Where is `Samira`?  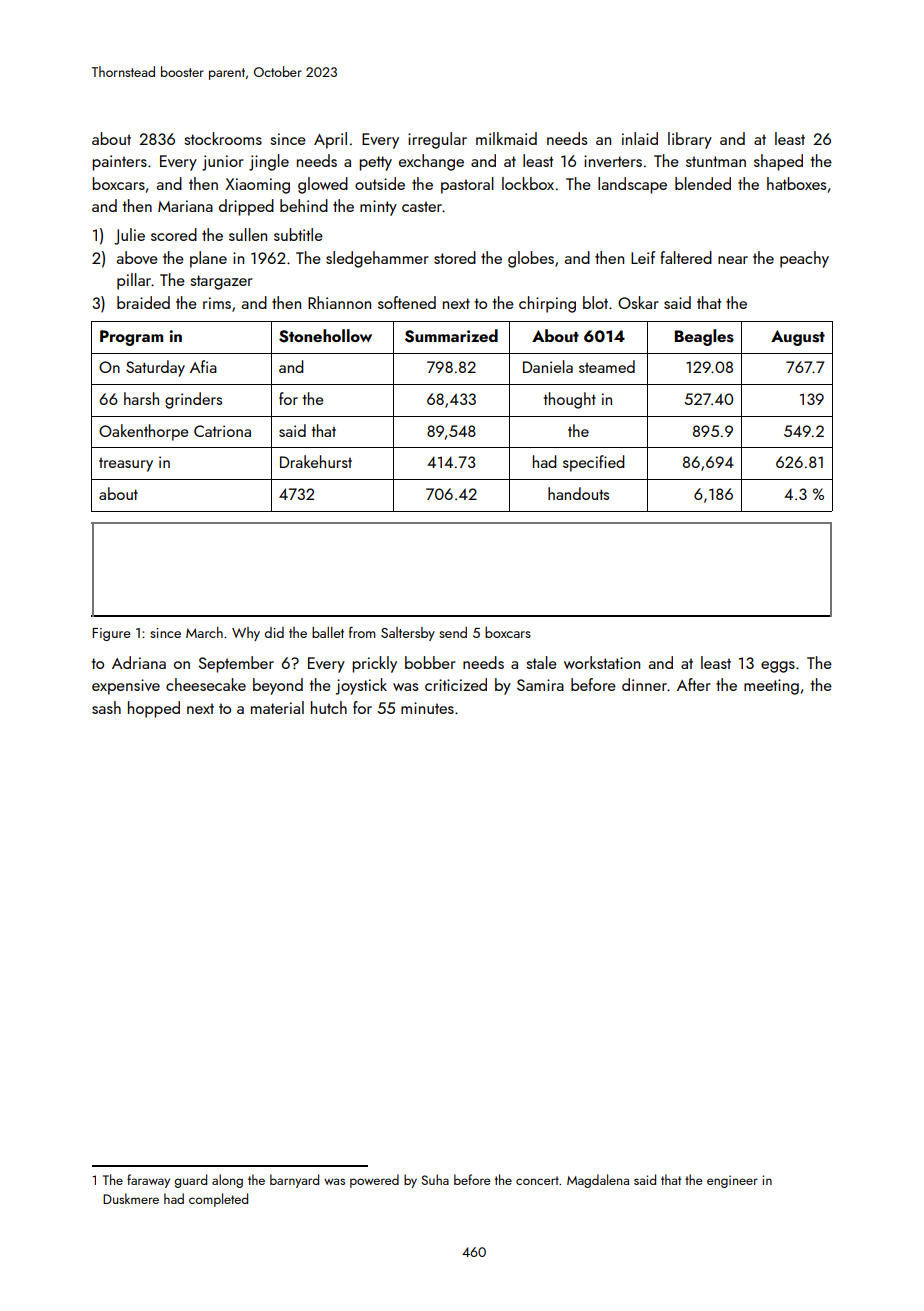
Samira is located at coordinates (540, 685).
